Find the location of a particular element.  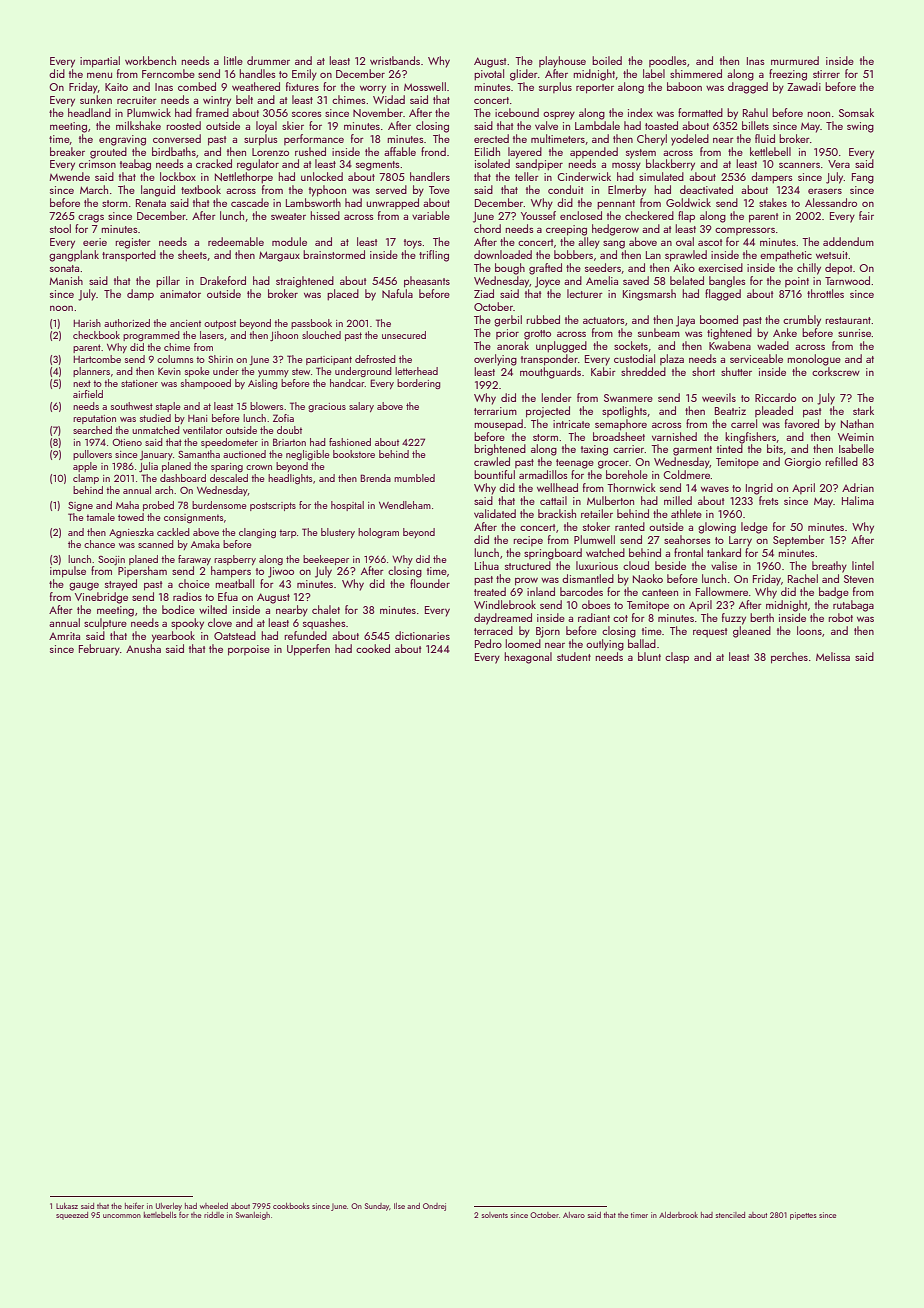

Ulverley is located at coordinates (169, 1207).
